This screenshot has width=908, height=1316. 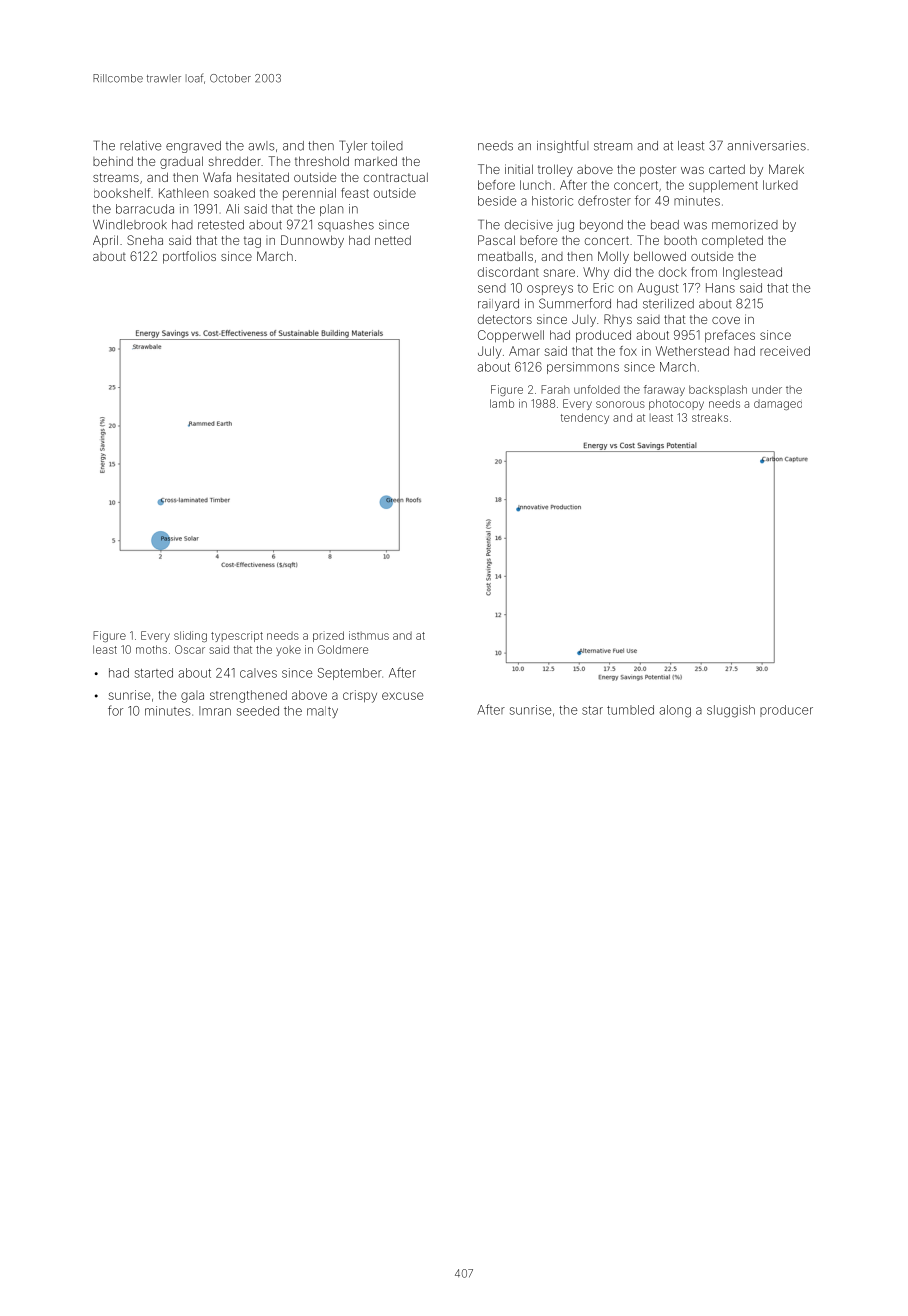 What do you see at coordinates (511, 336) in the screenshot?
I see `Copperwell` at bounding box center [511, 336].
